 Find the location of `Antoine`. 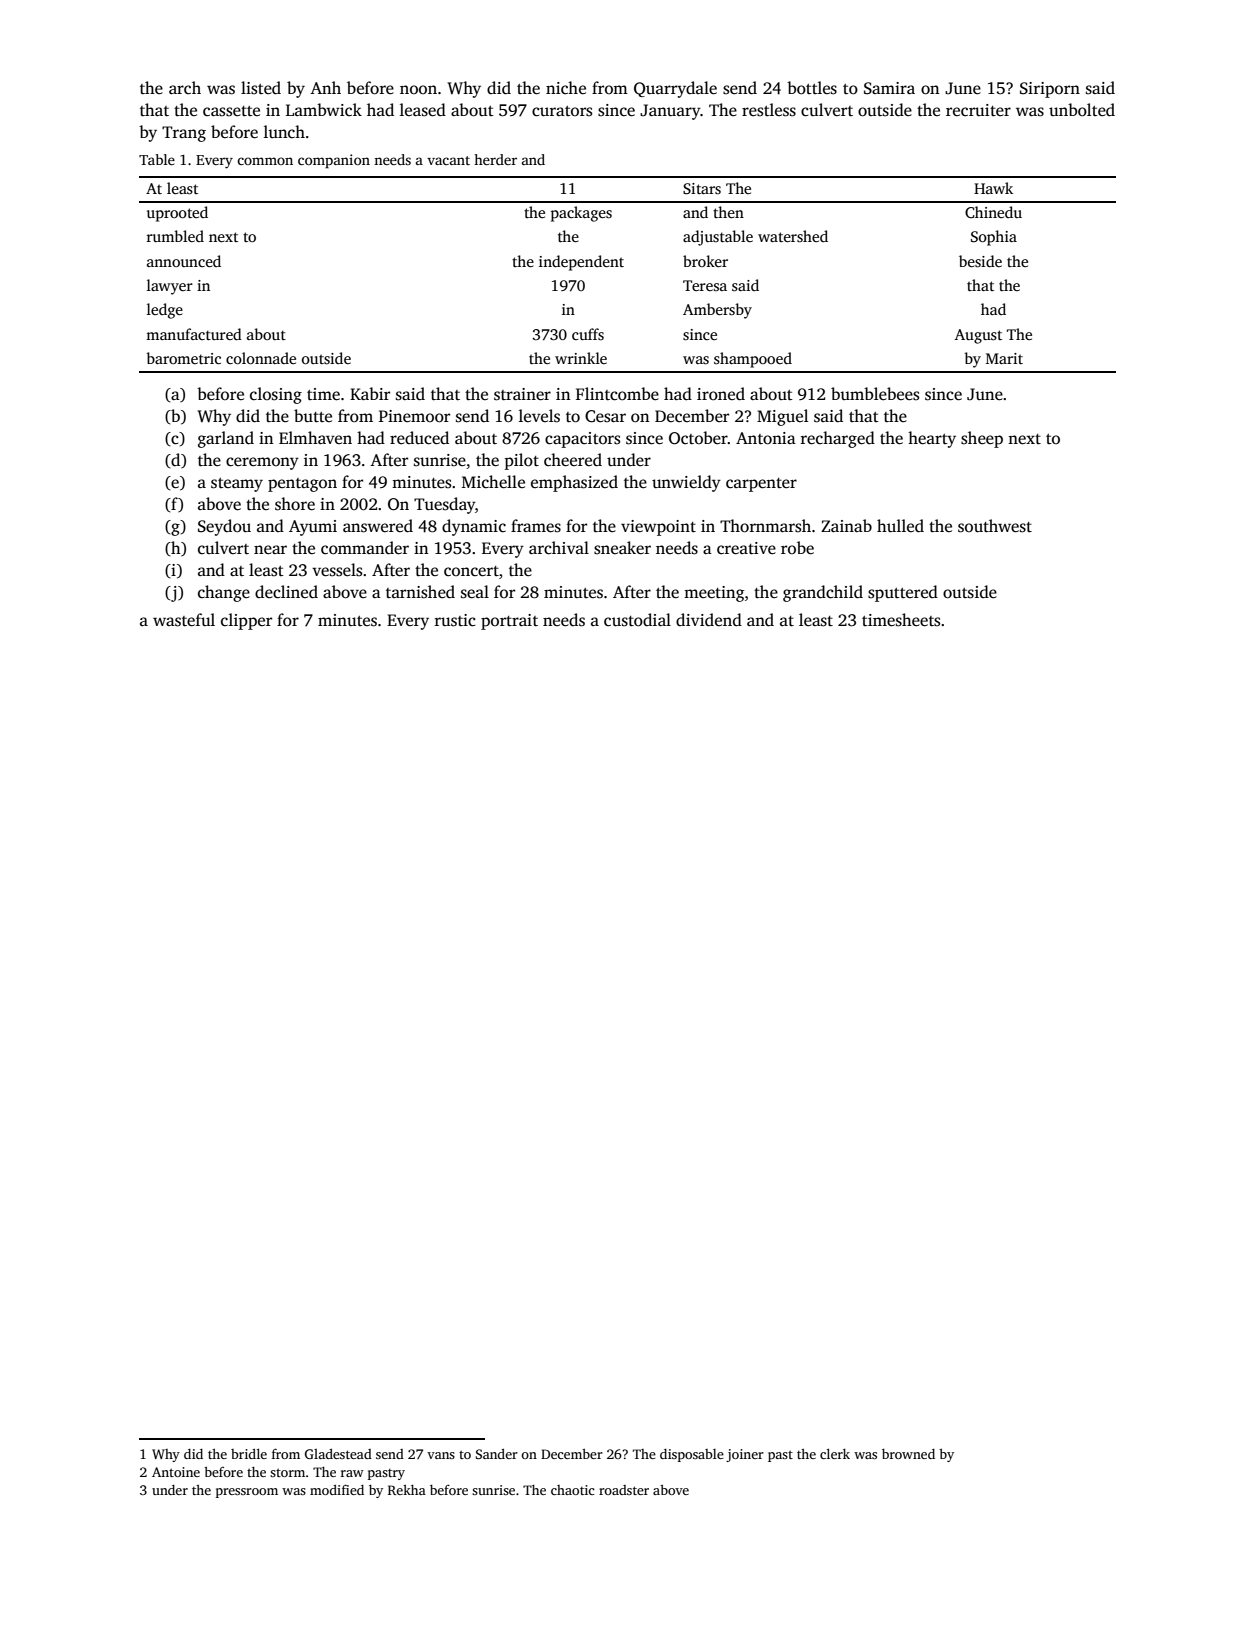

Antoine is located at coordinates (176, 1472).
